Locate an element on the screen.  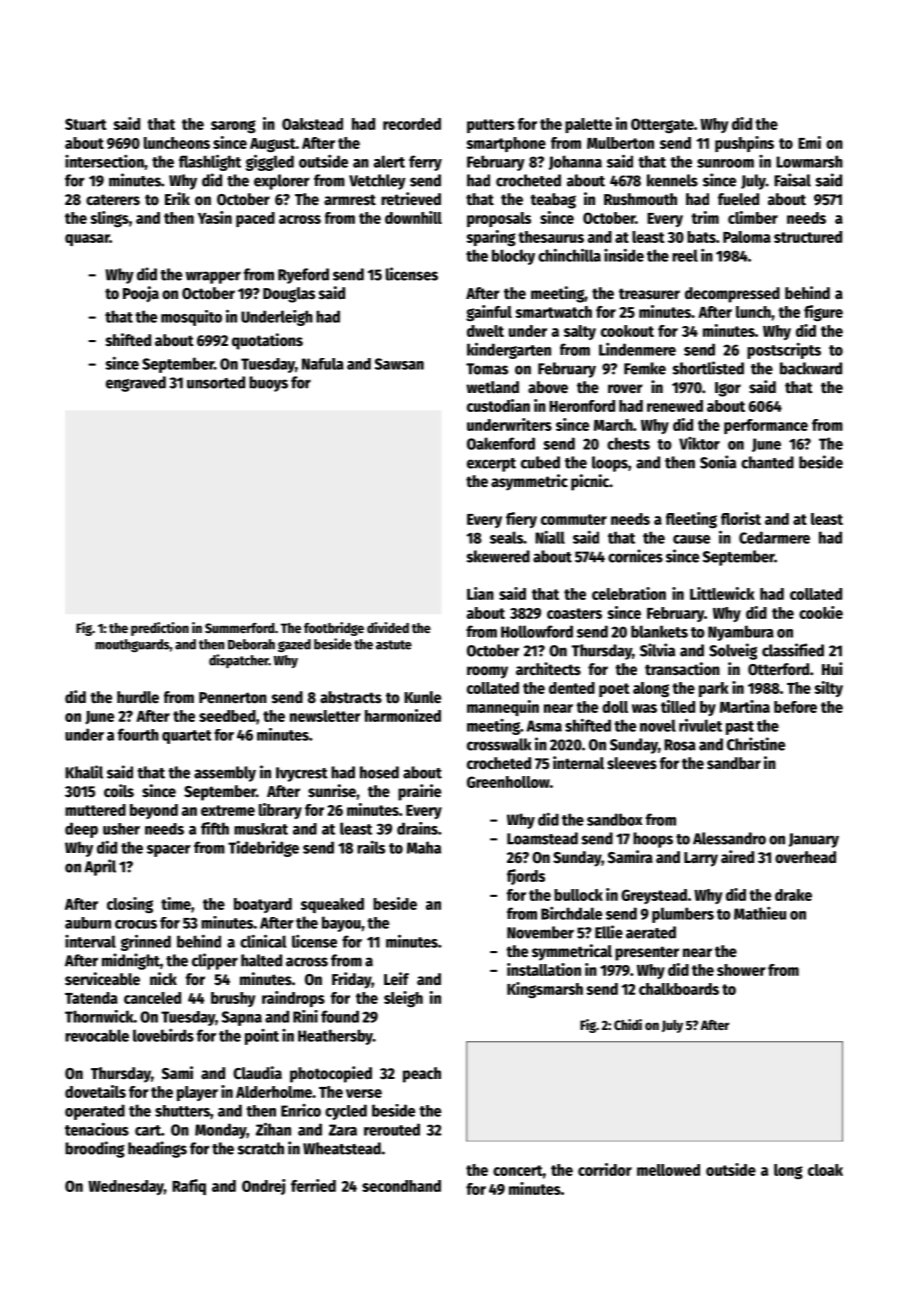
dented is located at coordinates (572, 688).
